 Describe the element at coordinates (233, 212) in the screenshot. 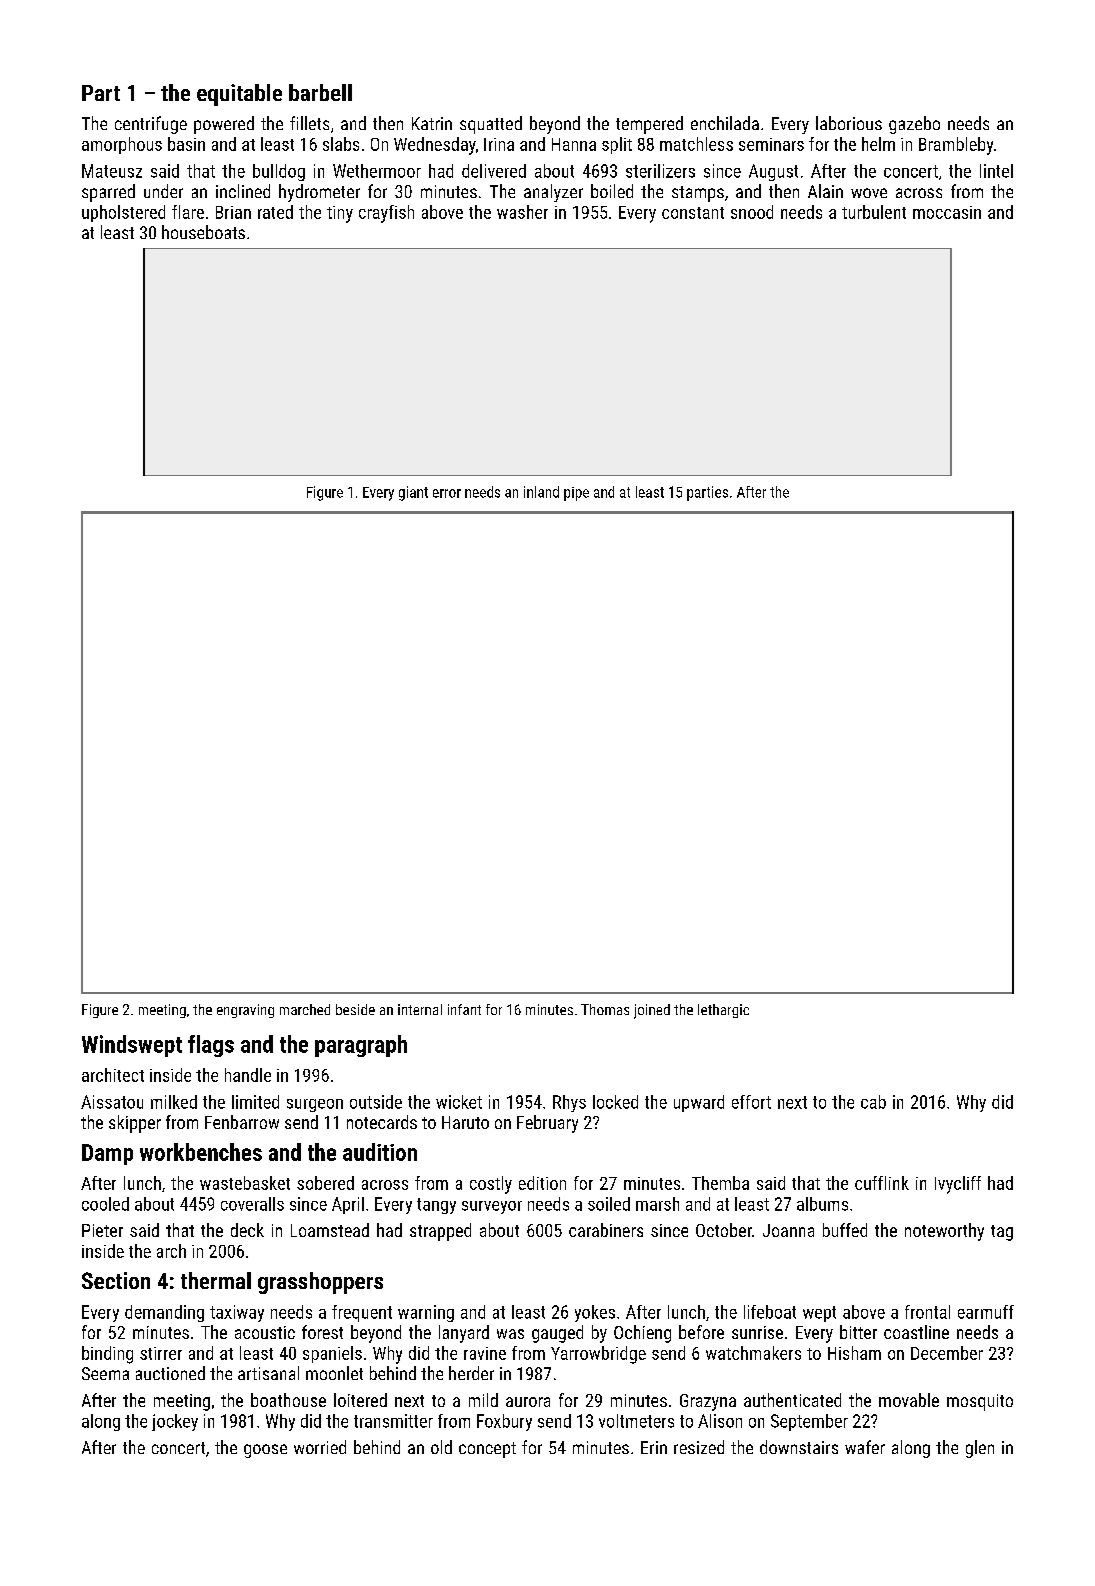

I see `Brian` at that location.
